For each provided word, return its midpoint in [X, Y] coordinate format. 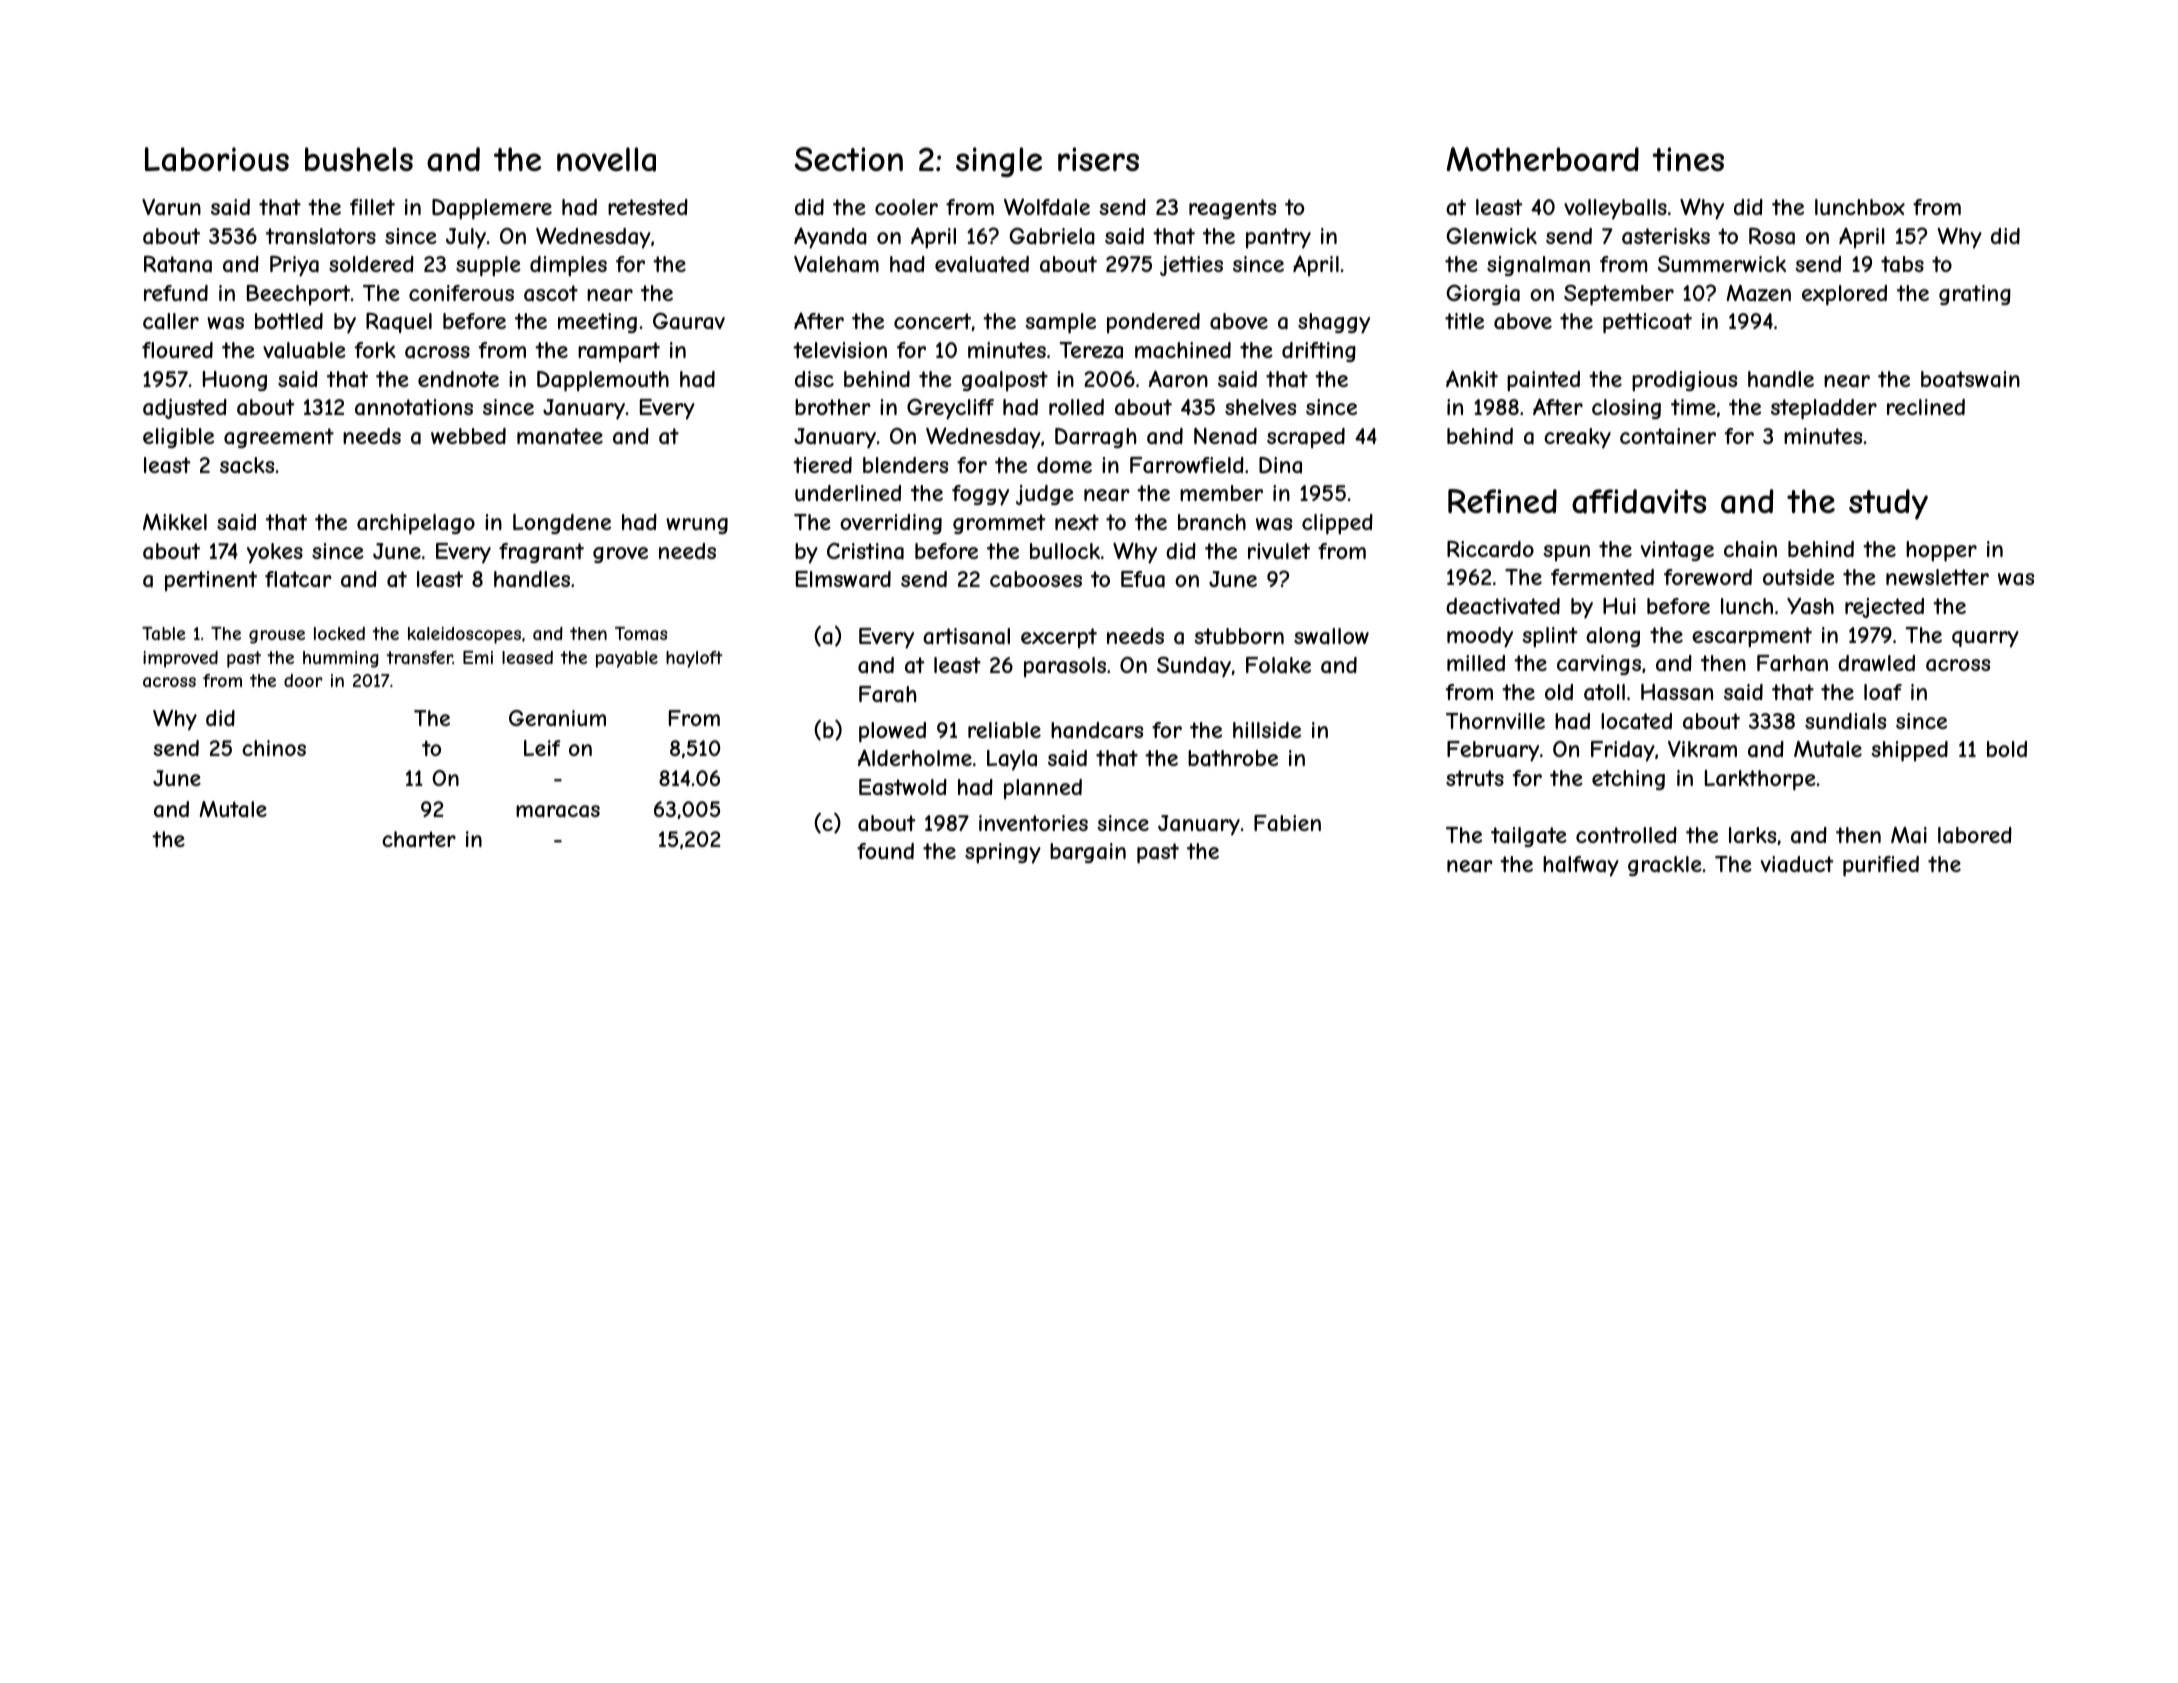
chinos [274, 748]
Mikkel [175, 522]
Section [849, 159]
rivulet [1279, 551]
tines [1688, 159]
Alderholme [915, 757]
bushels [359, 159]
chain [1750, 549]
